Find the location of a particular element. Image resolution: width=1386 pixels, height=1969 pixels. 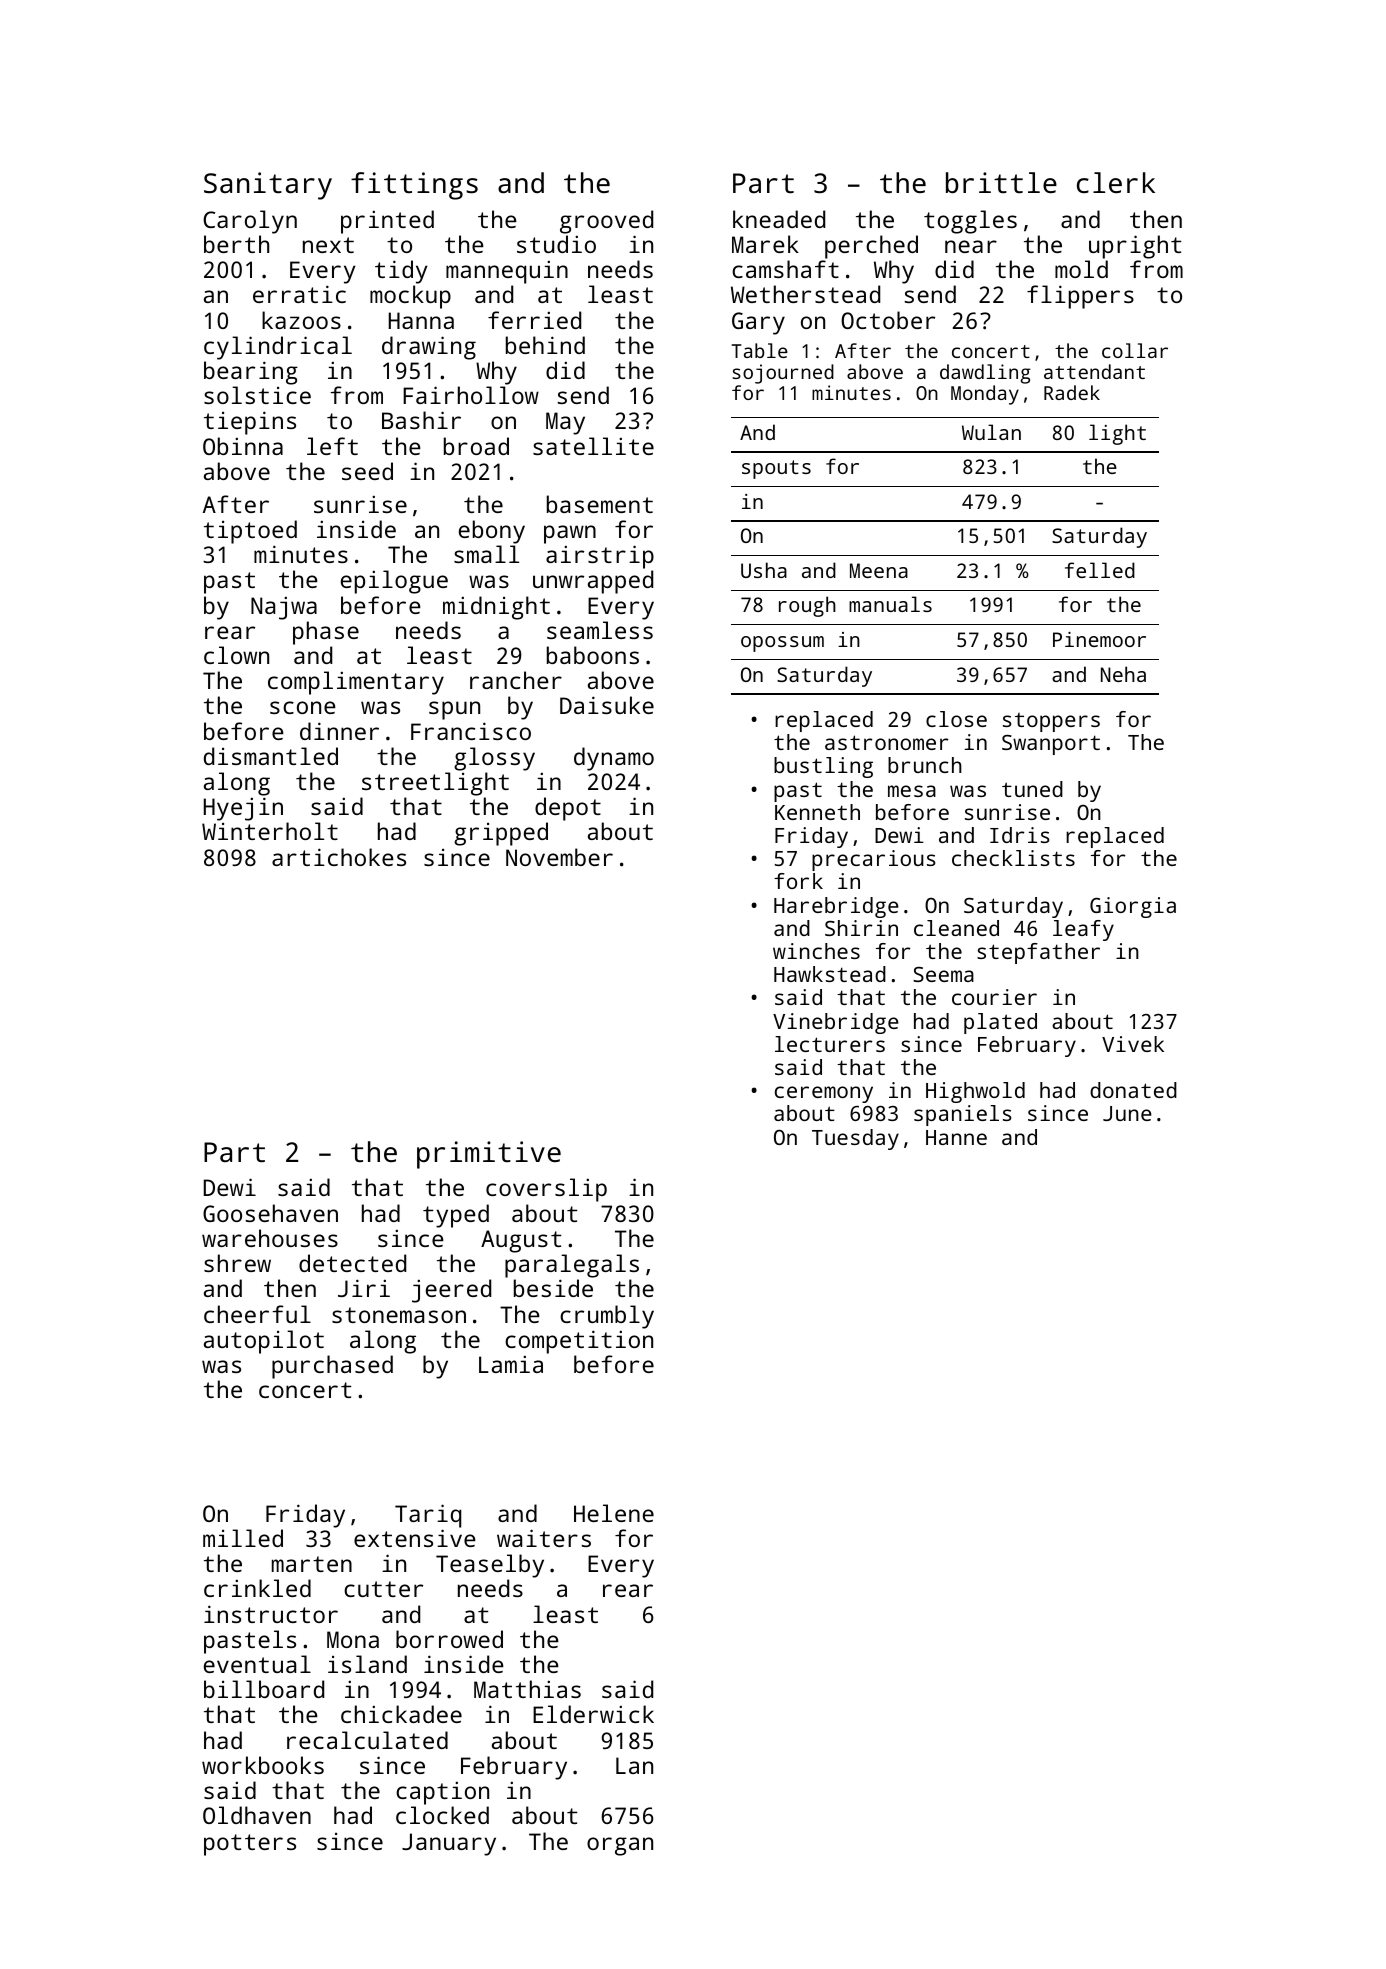

spouts is located at coordinates (776, 469).
